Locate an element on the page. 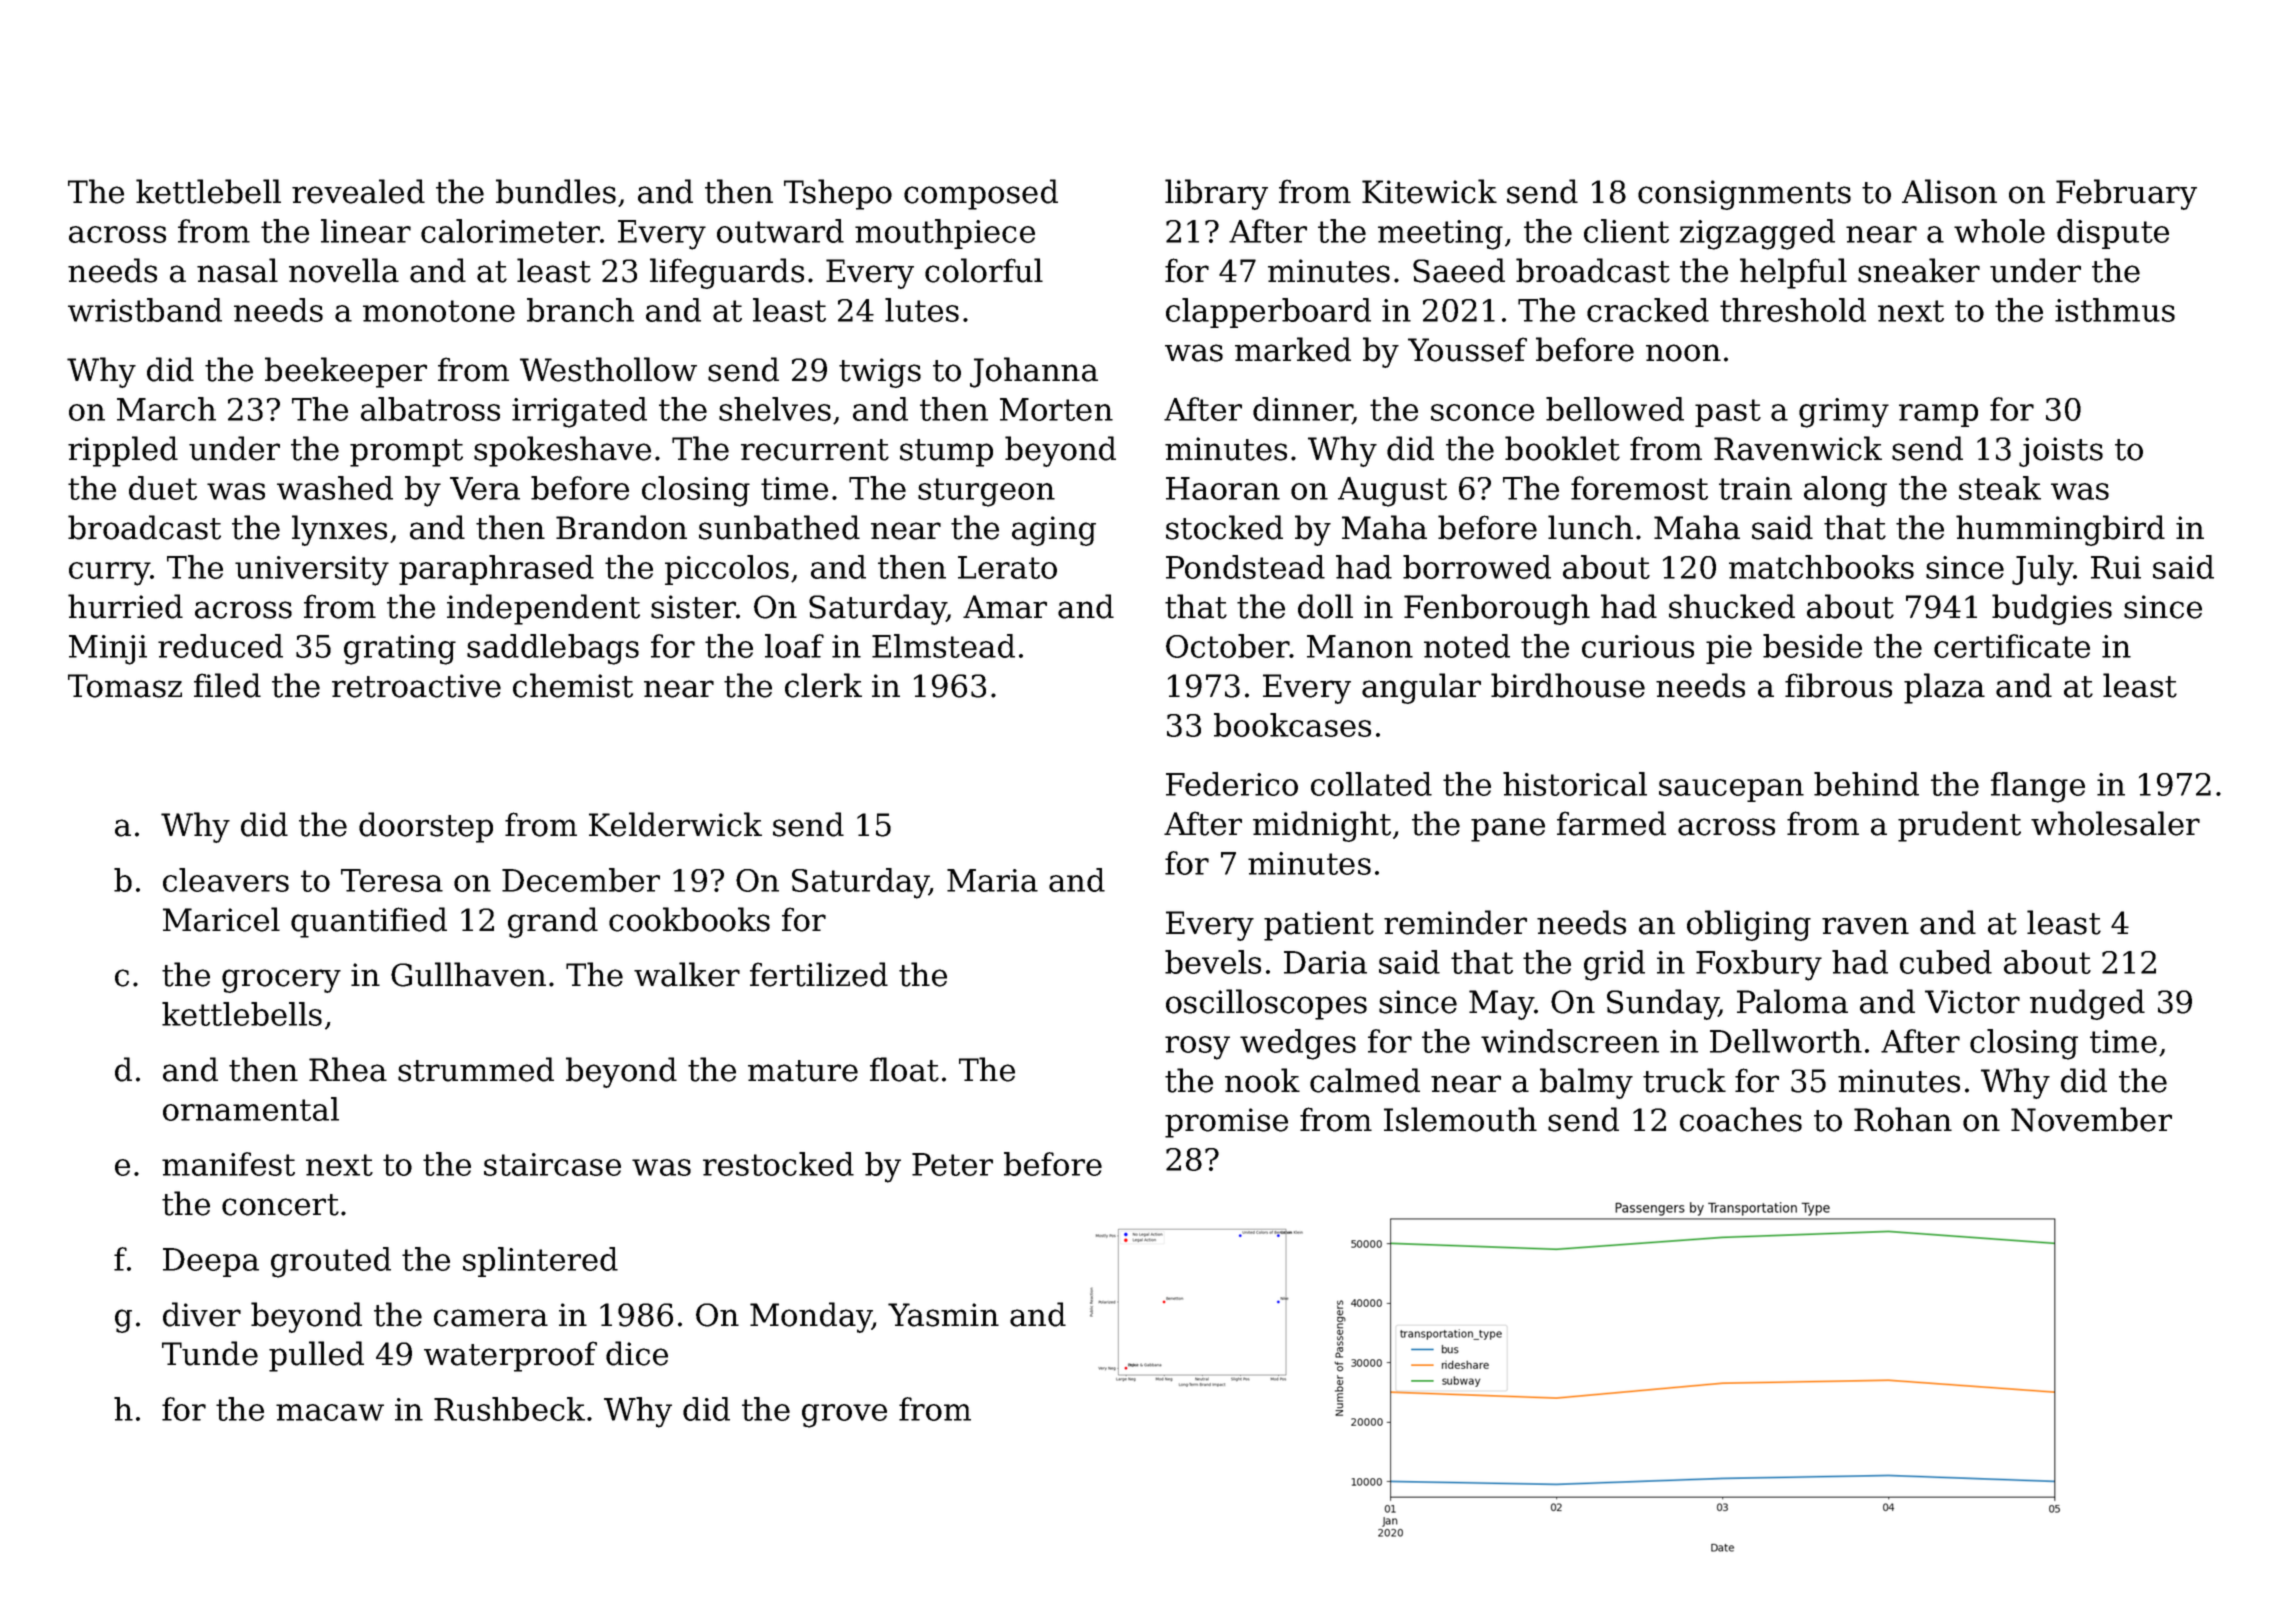 This page has height=1620, width=2292. meeting is located at coordinates (1440, 235).
